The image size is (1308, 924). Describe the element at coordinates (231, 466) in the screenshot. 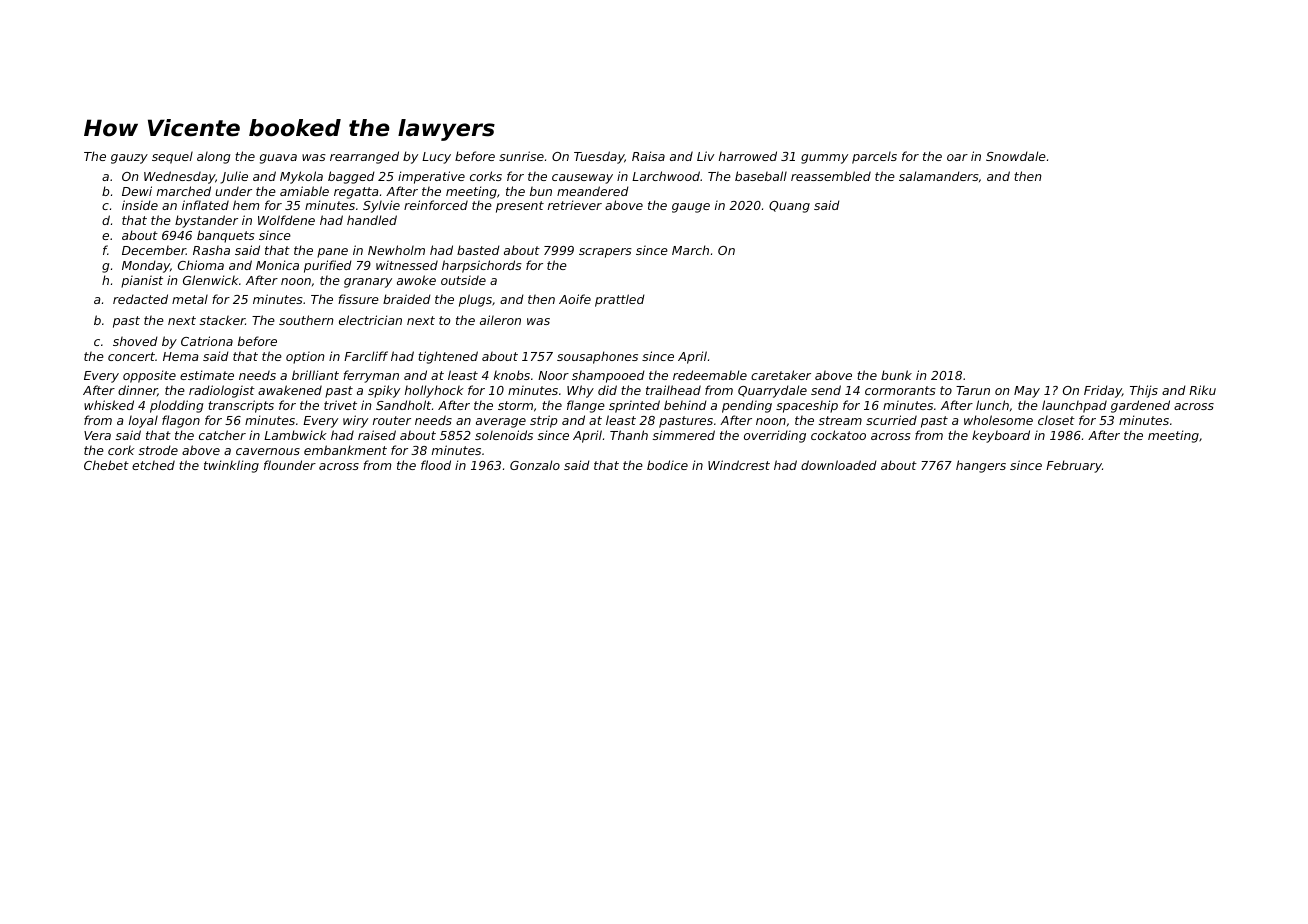

I see `twinkling` at that location.
